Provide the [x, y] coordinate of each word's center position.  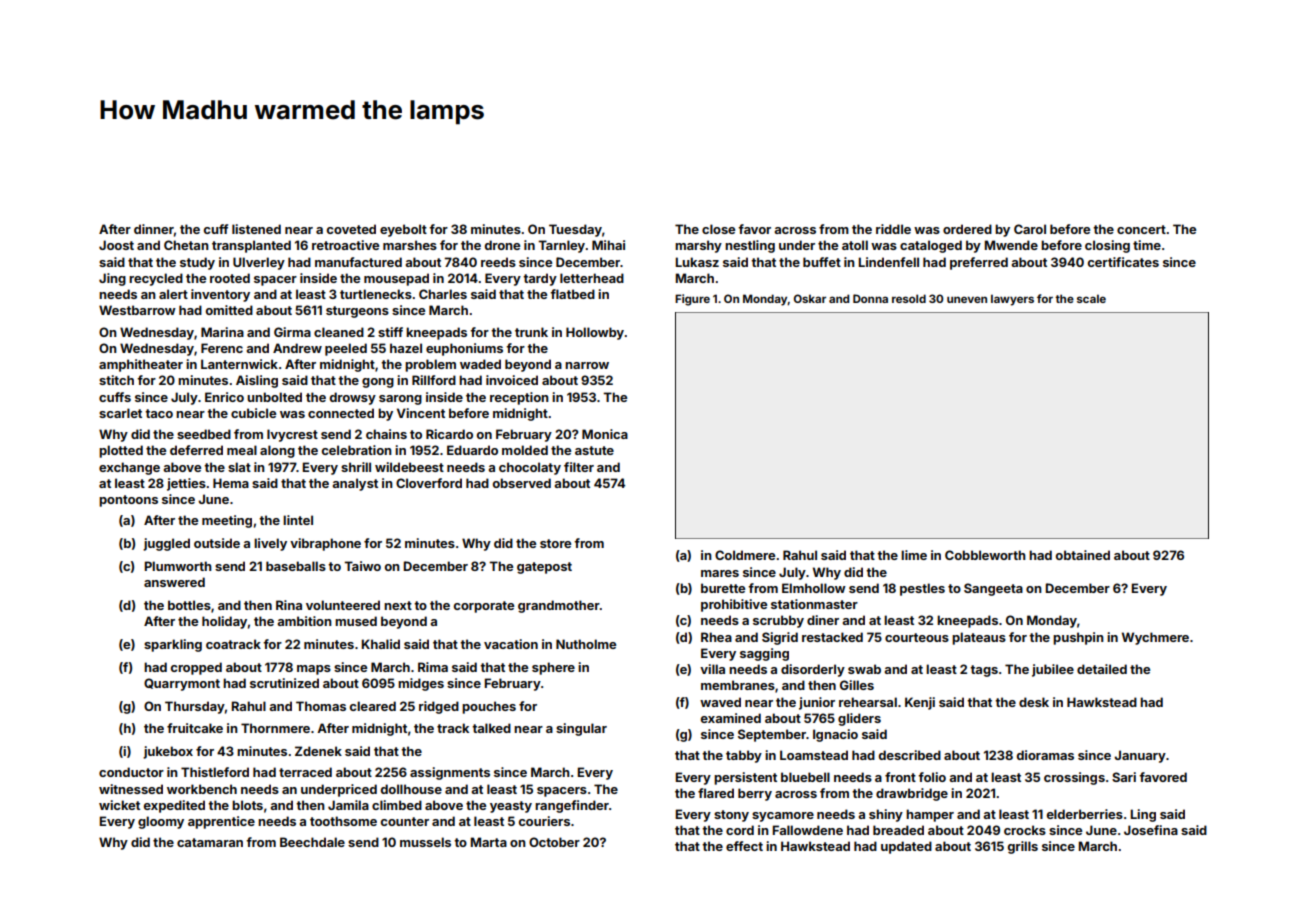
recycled [156, 279]
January [1140, 756]
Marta [489, 842]
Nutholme [586, 644]
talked [491, 728]
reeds [498, 262]
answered [174, 582]
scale [1091, 298]
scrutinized [284, 683]
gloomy [161, 822]
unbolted [274, 397]
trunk [531, 332]
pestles [922, 589]
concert [1141, 229]
